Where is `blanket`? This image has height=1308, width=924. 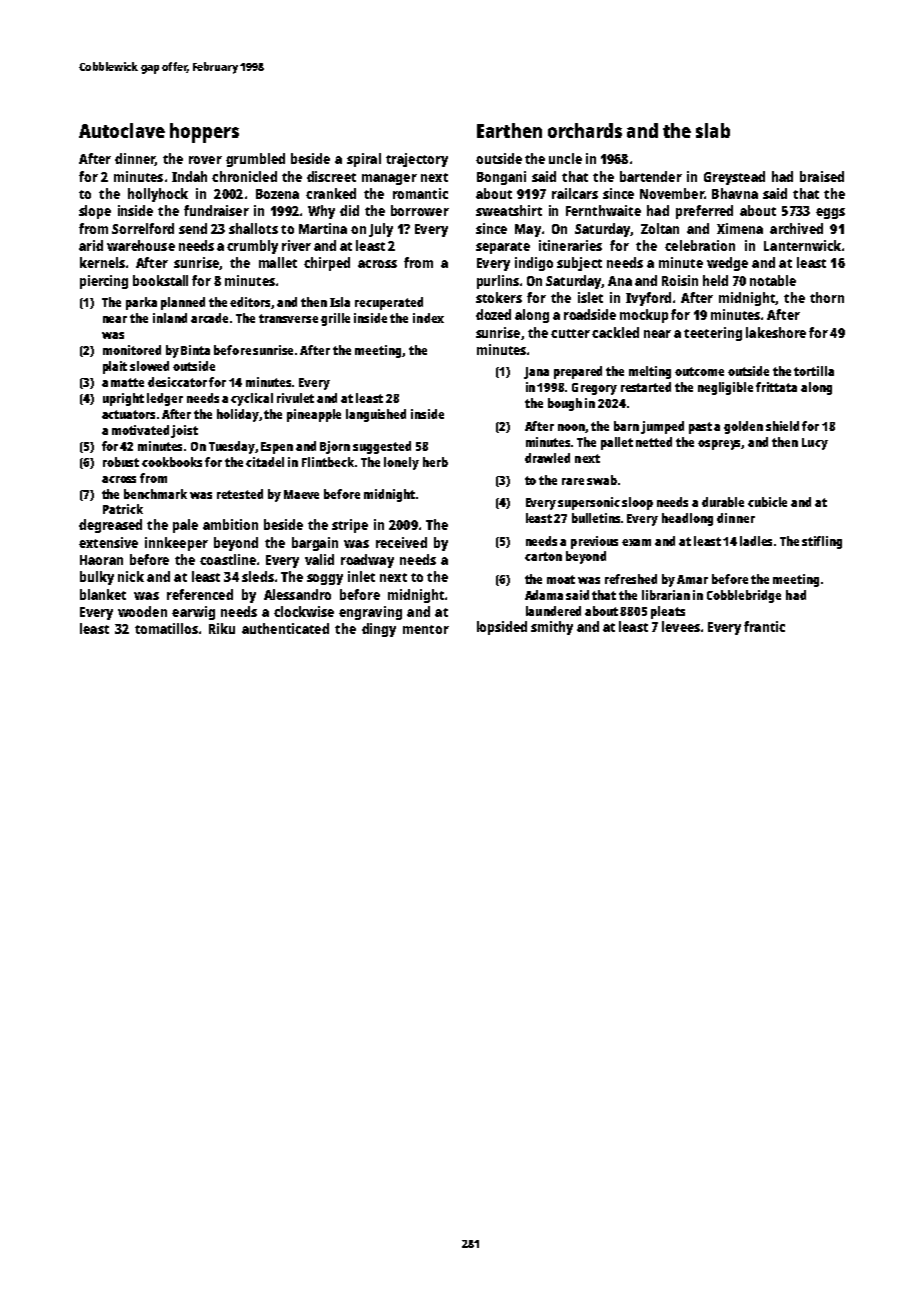
blanket is located at coordinates (103, 594).
